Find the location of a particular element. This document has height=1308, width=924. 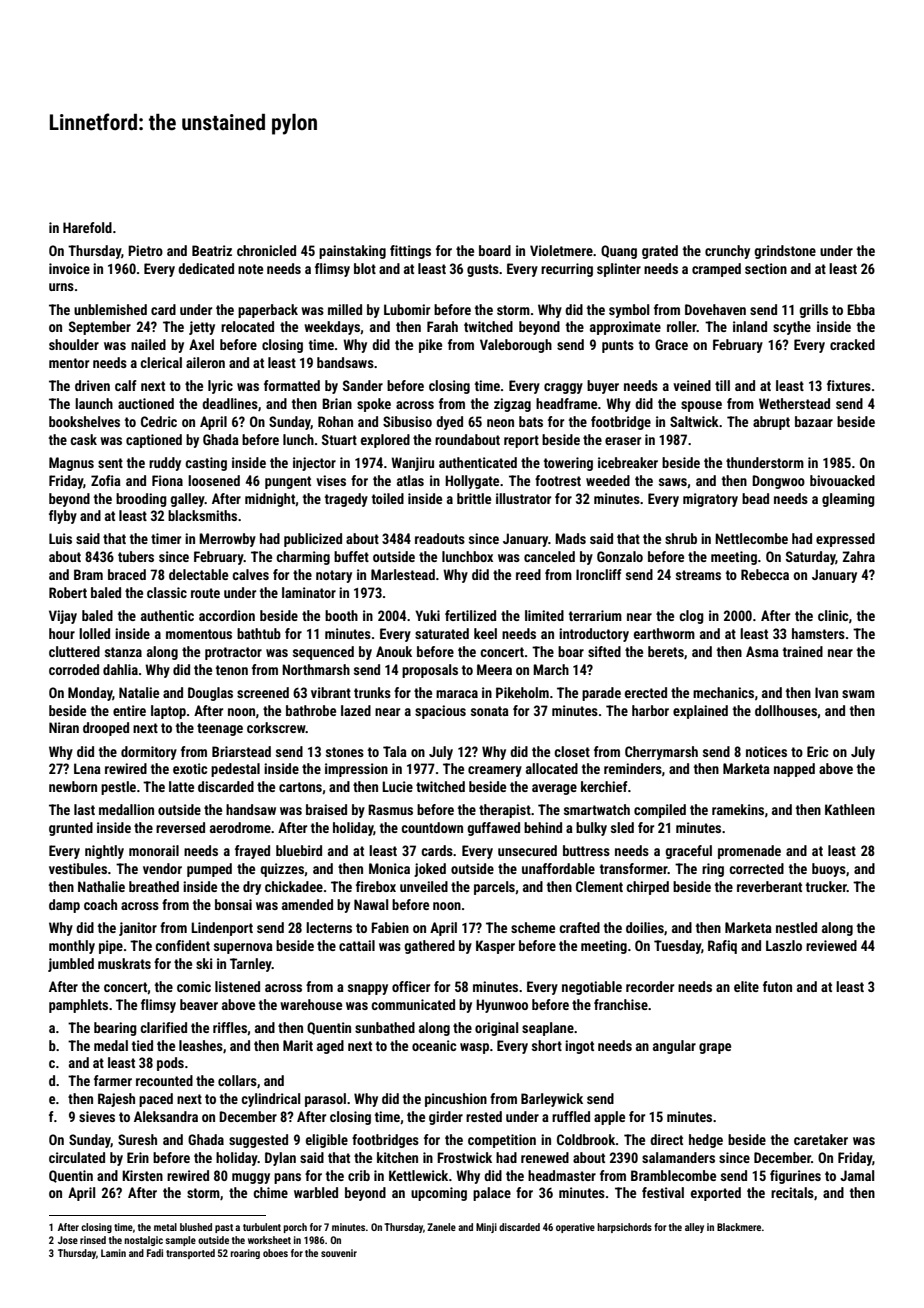

souvenir is located at coordinates (339, 1253).
